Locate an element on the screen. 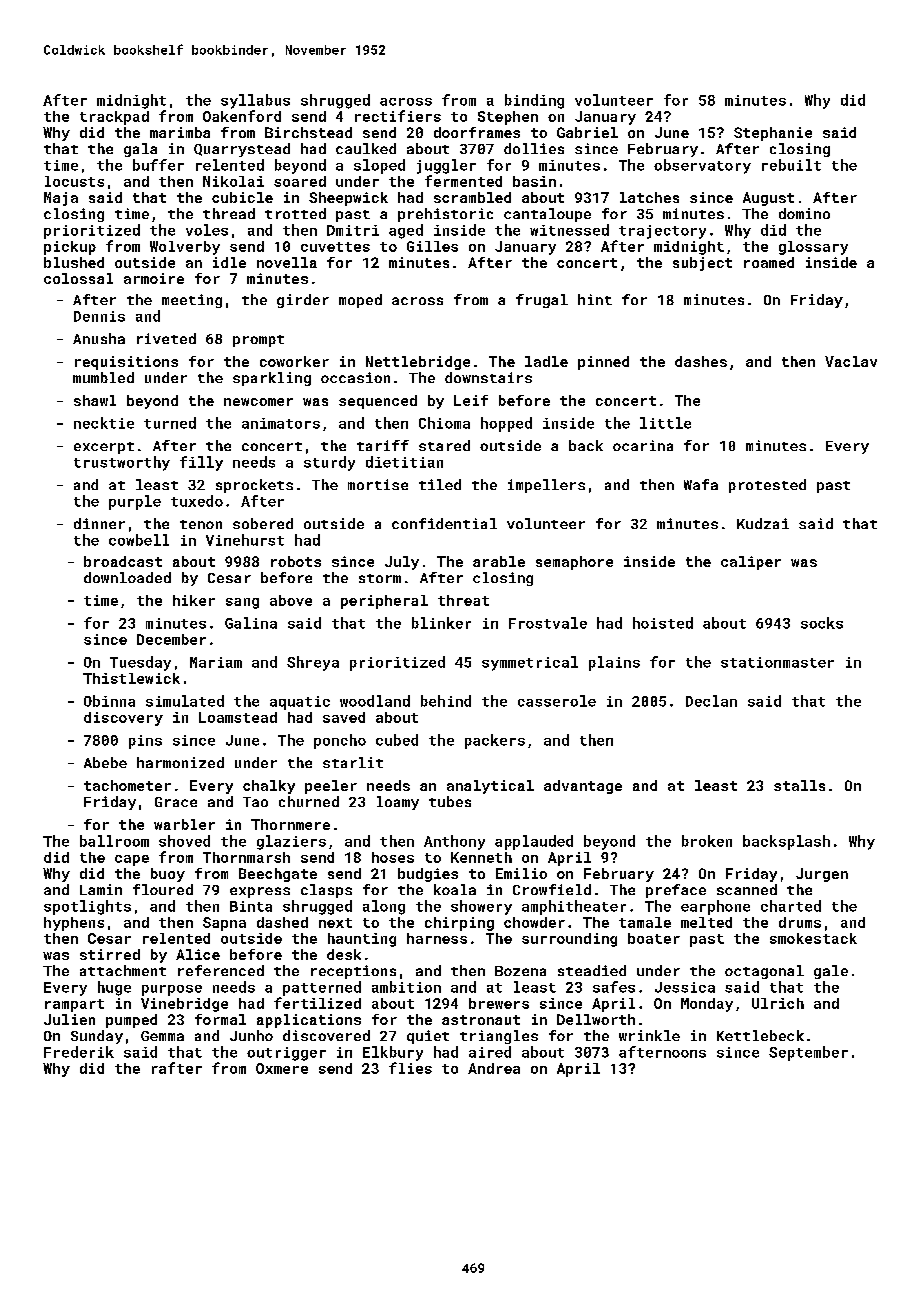 The image size is (924, 1308). September is located at coordinates (808, 1053).
